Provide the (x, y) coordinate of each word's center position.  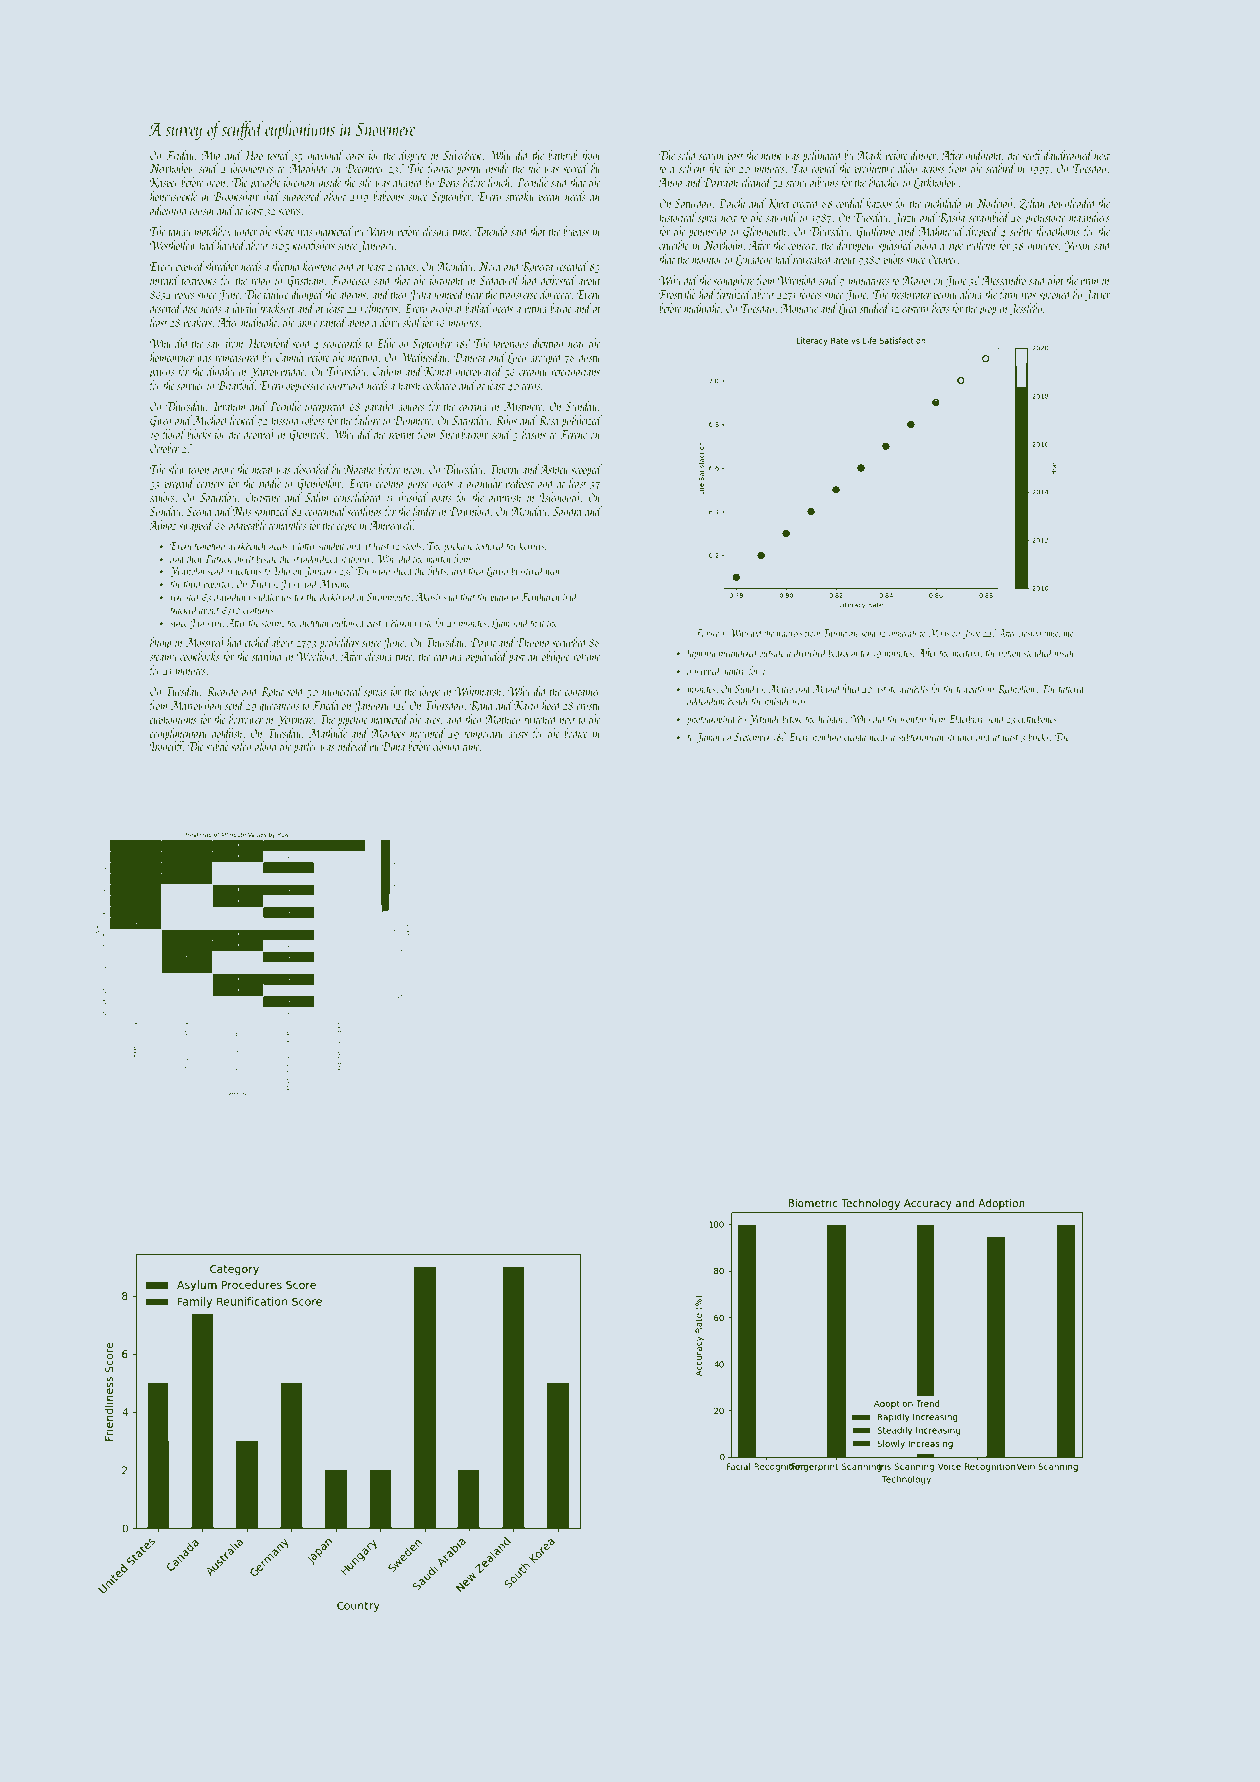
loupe (430, 692)
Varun (380, 231)
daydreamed (1067, 156)
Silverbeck (462, 155)
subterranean (921, 736)
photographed (712, 720)
